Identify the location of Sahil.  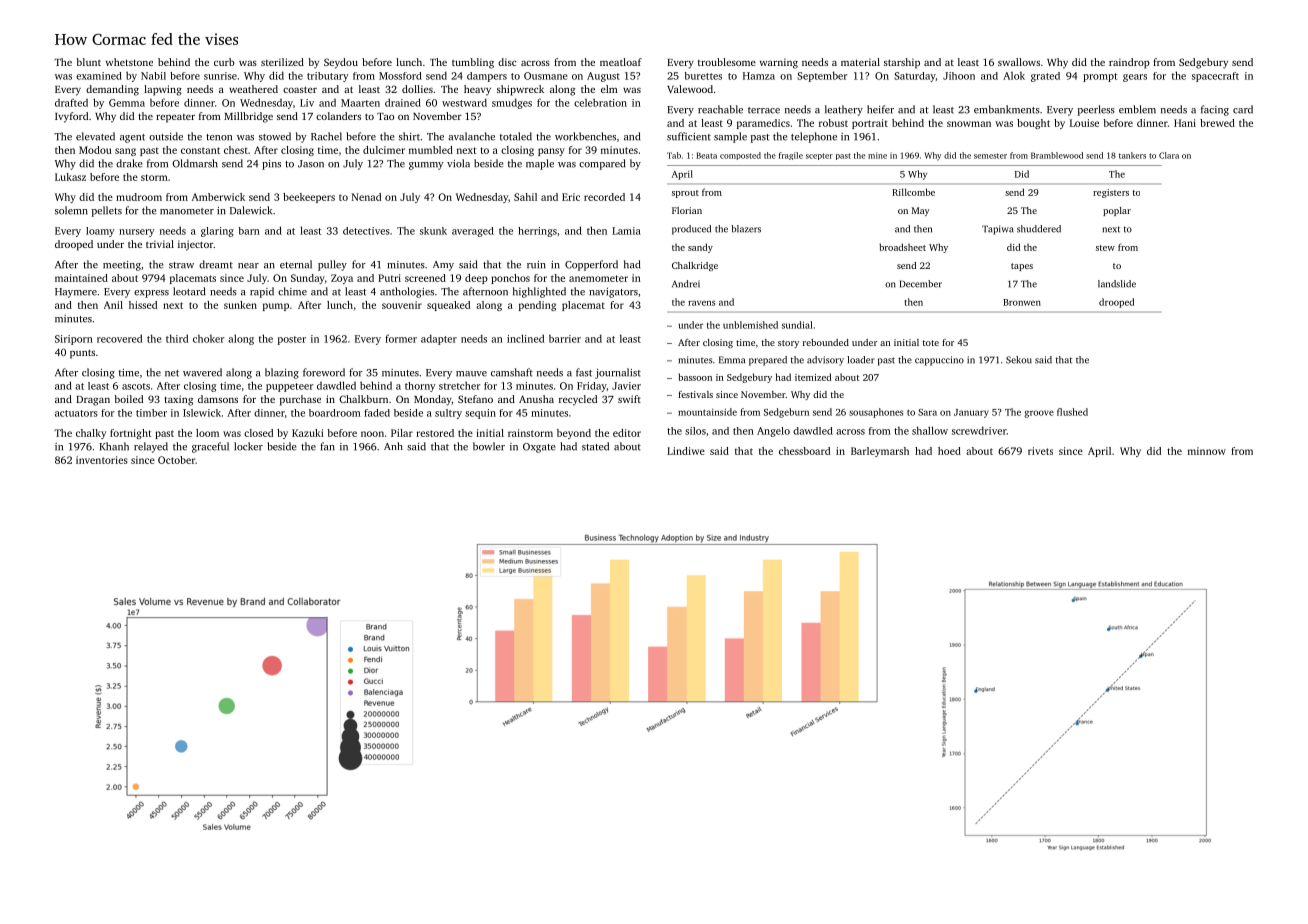
(525, 197).
